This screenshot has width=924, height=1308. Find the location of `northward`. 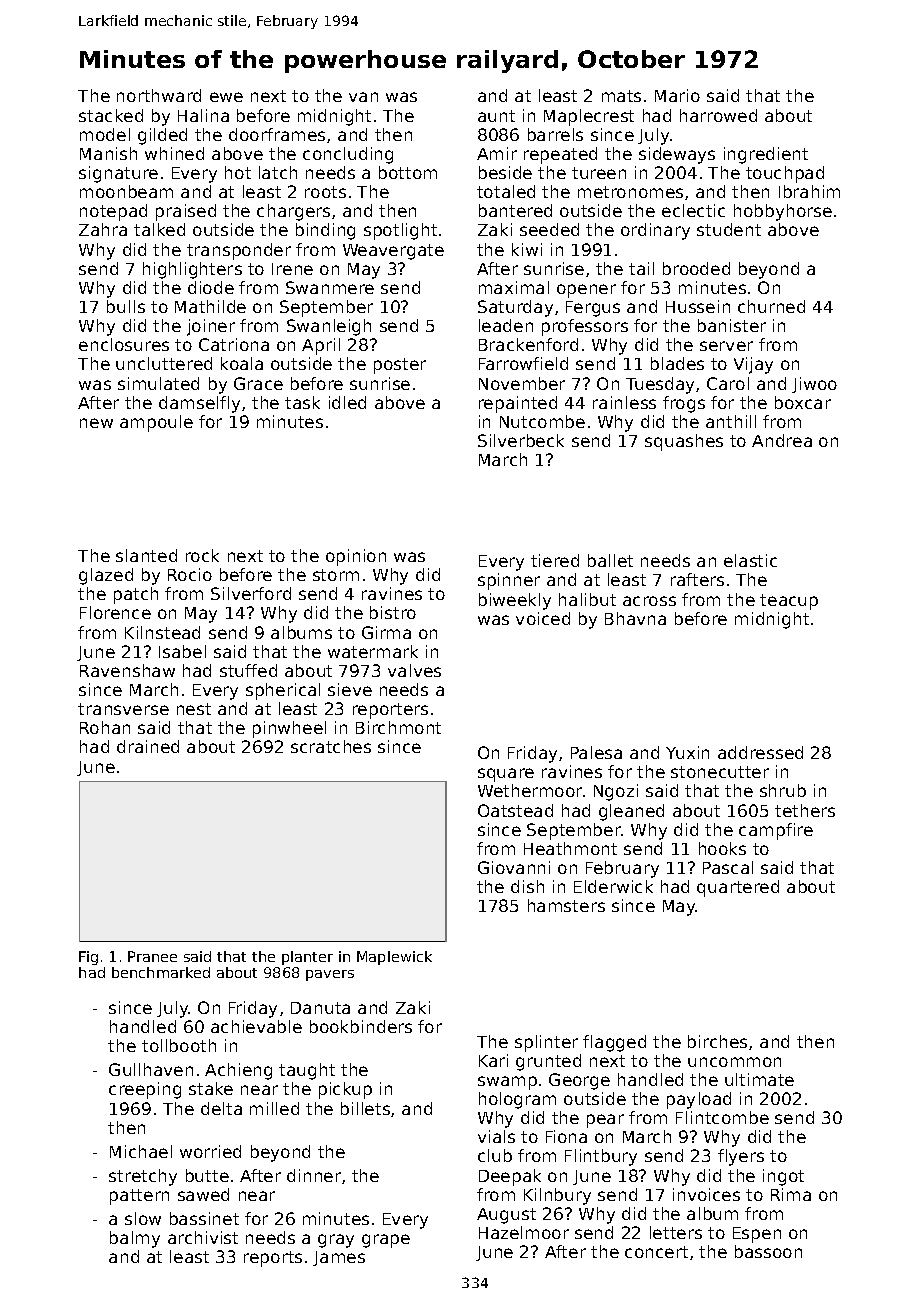

northward is located at coordinates (159, 95).
